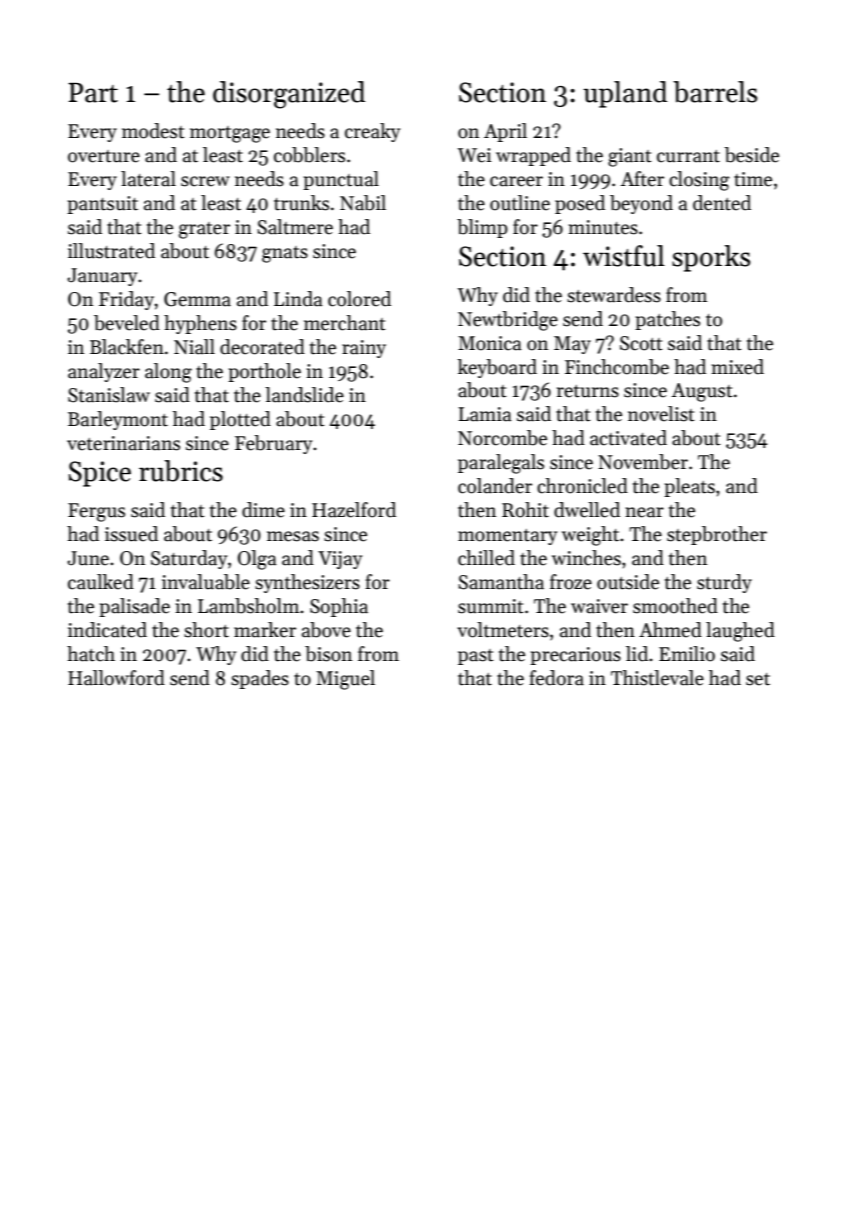 This screenshot has width=859, height=1220. Describe the element at coordinates (257, 560) in the screenshot. I see `Olga` at that location.
